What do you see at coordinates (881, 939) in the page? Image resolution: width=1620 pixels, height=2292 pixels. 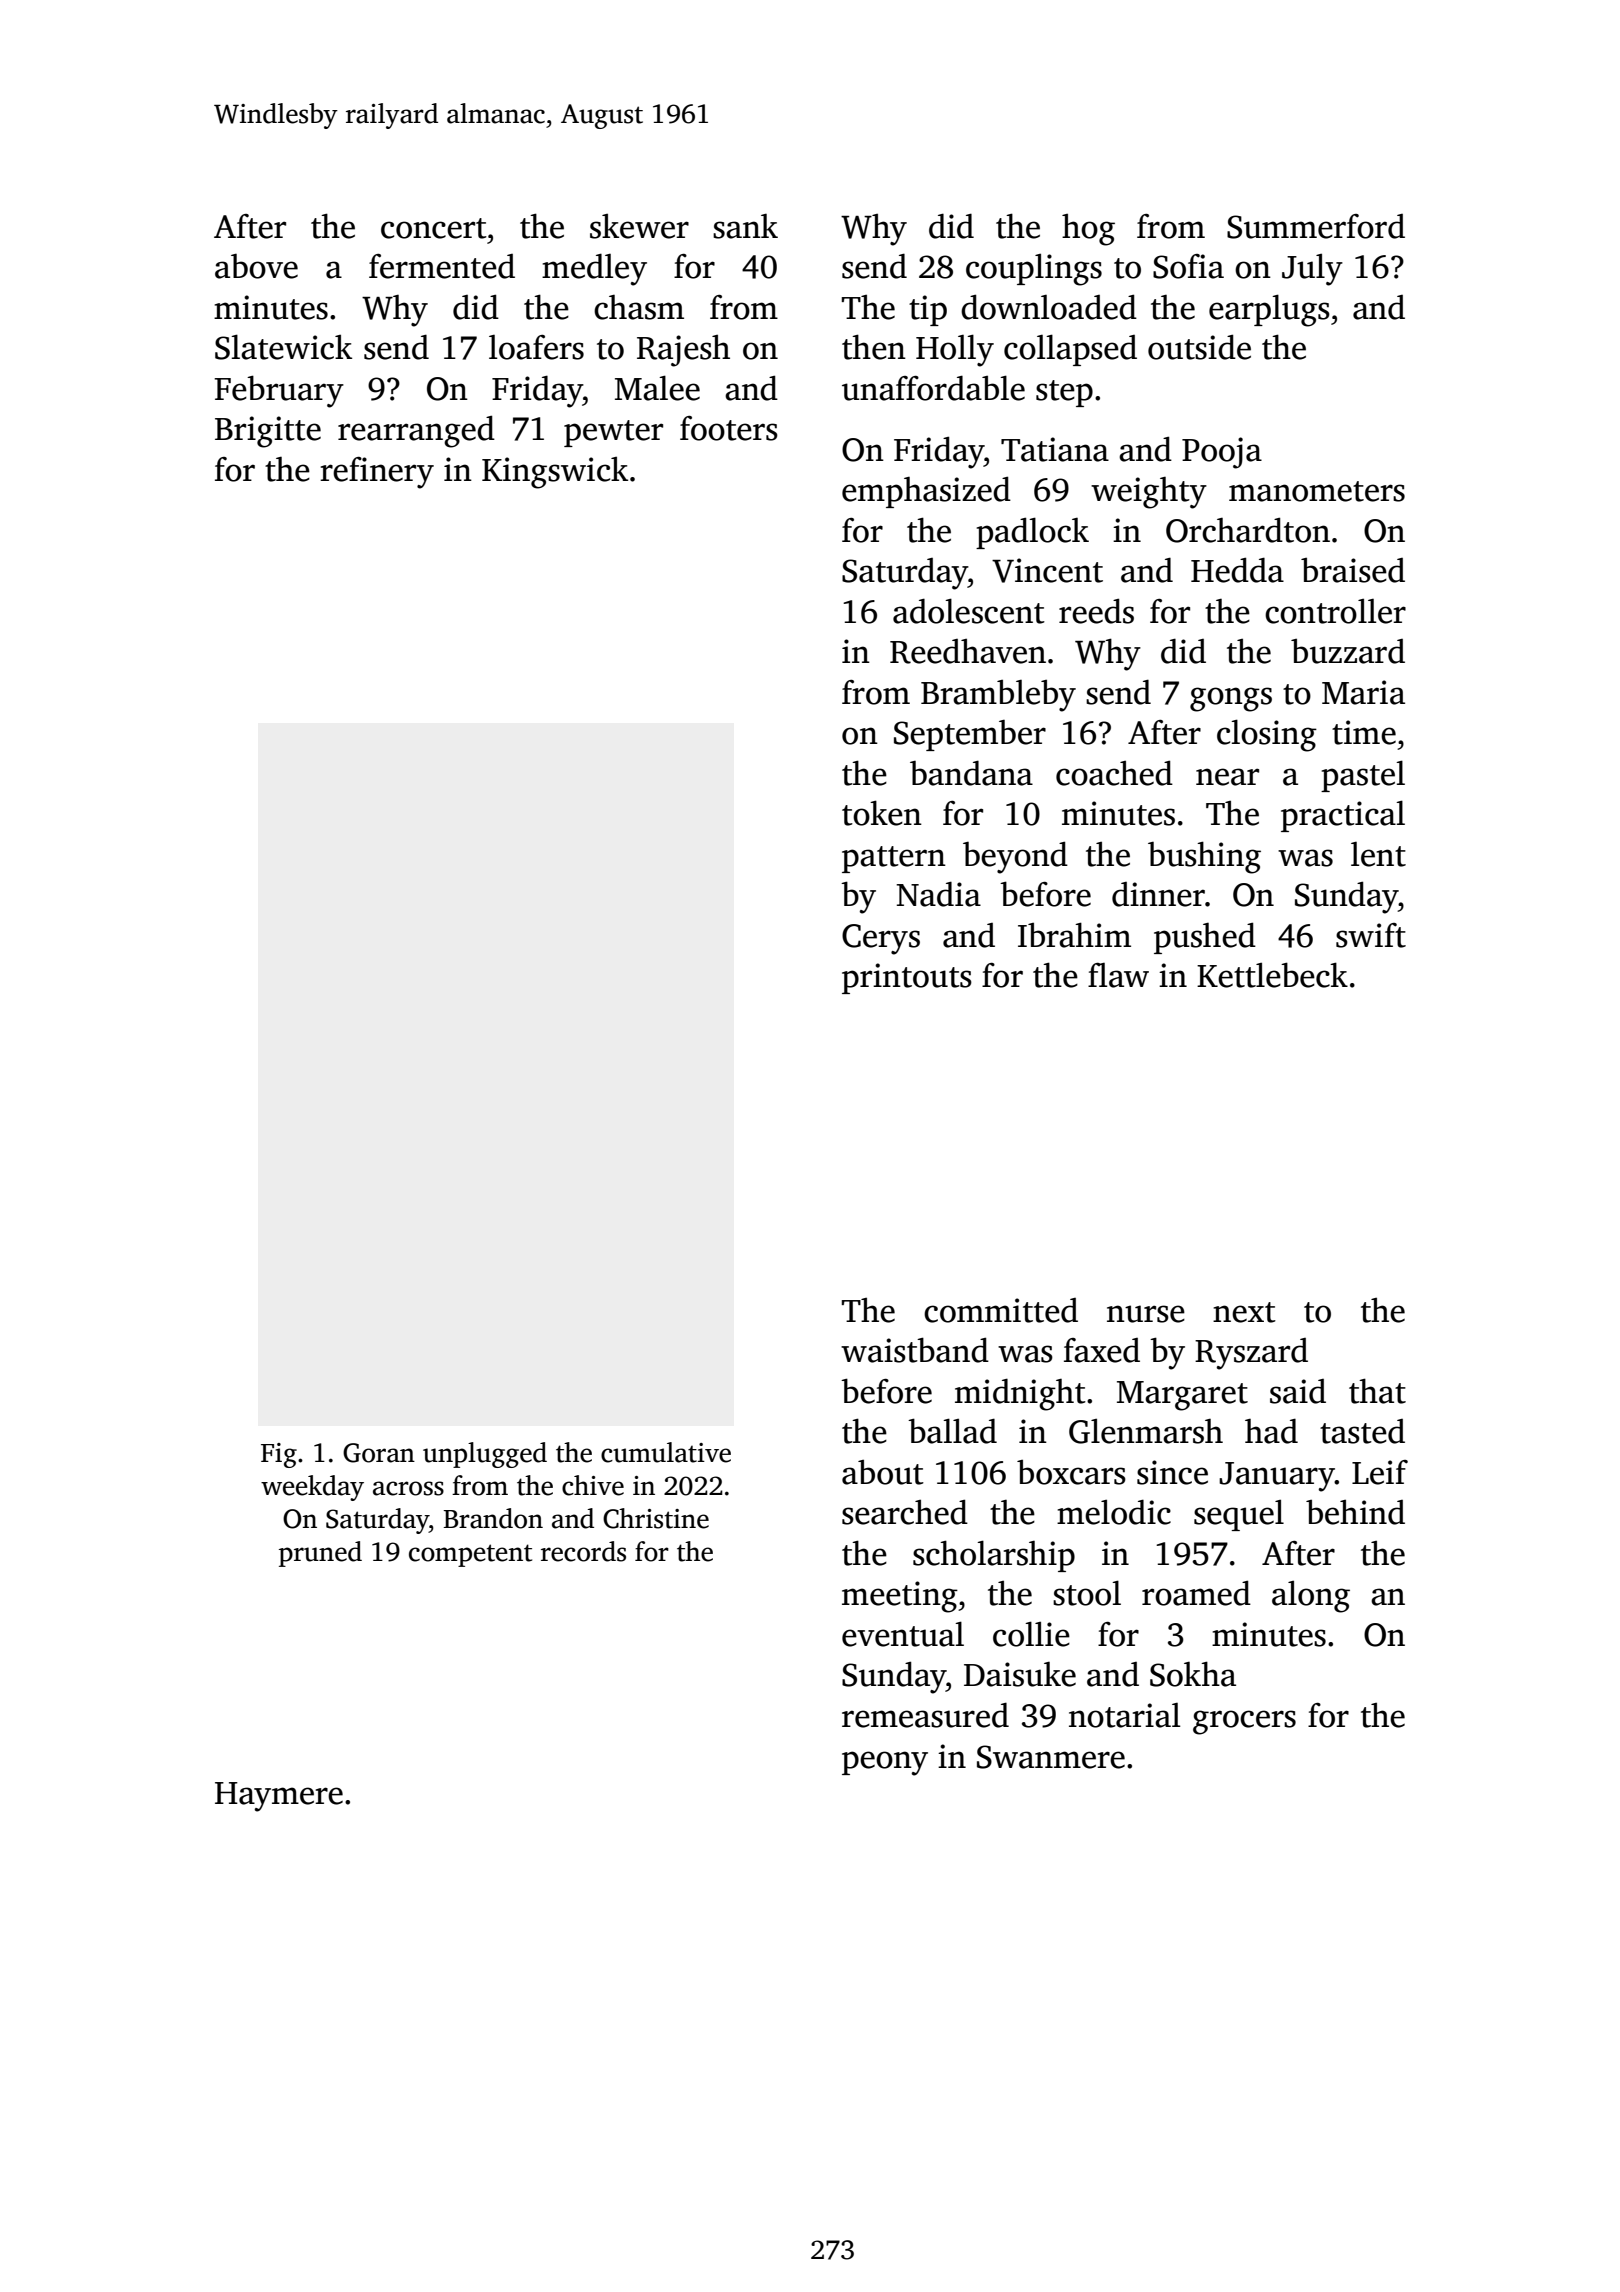 I see `Cerys` at bounding box center [881, 939].
